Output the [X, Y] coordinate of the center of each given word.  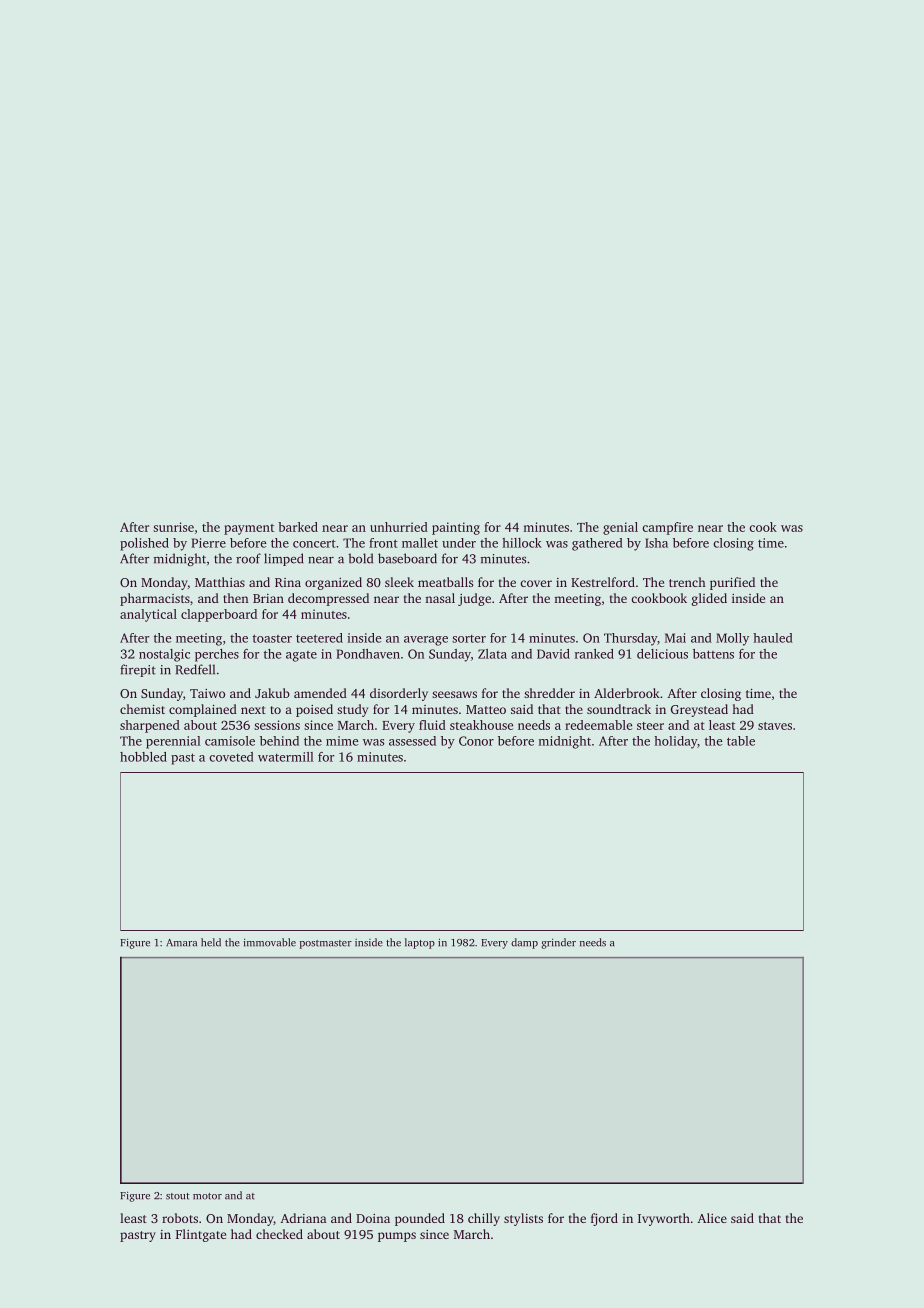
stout [178, 1196]
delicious [662, 654]
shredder [549, 693]
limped [284, 559]
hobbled [143, 757]
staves [775, 726]
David [553, 654]
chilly [484, 1219]
